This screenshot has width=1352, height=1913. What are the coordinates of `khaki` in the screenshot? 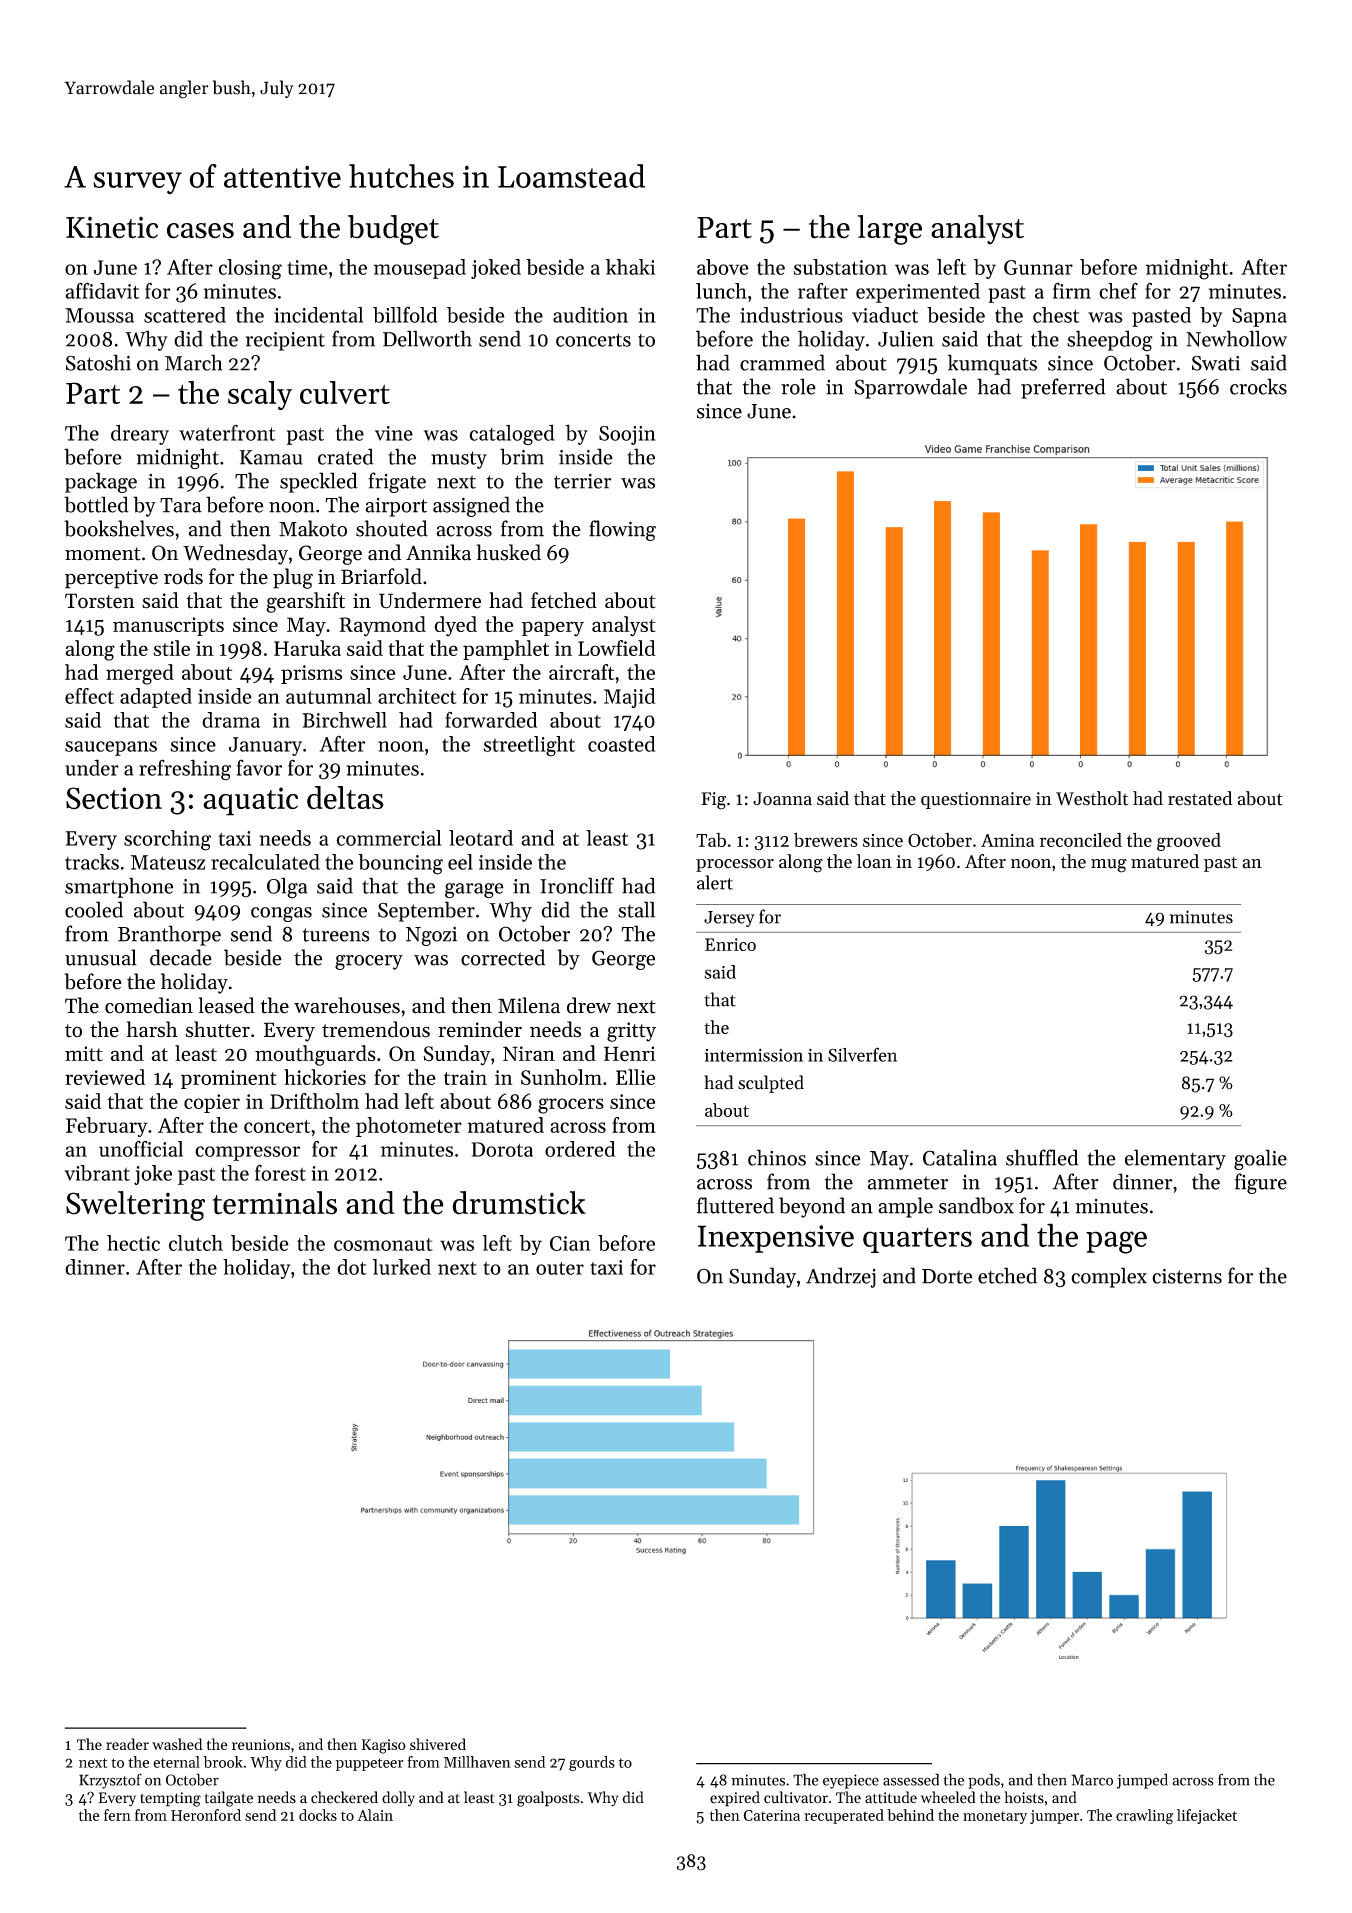 It's located at (631, 267).
